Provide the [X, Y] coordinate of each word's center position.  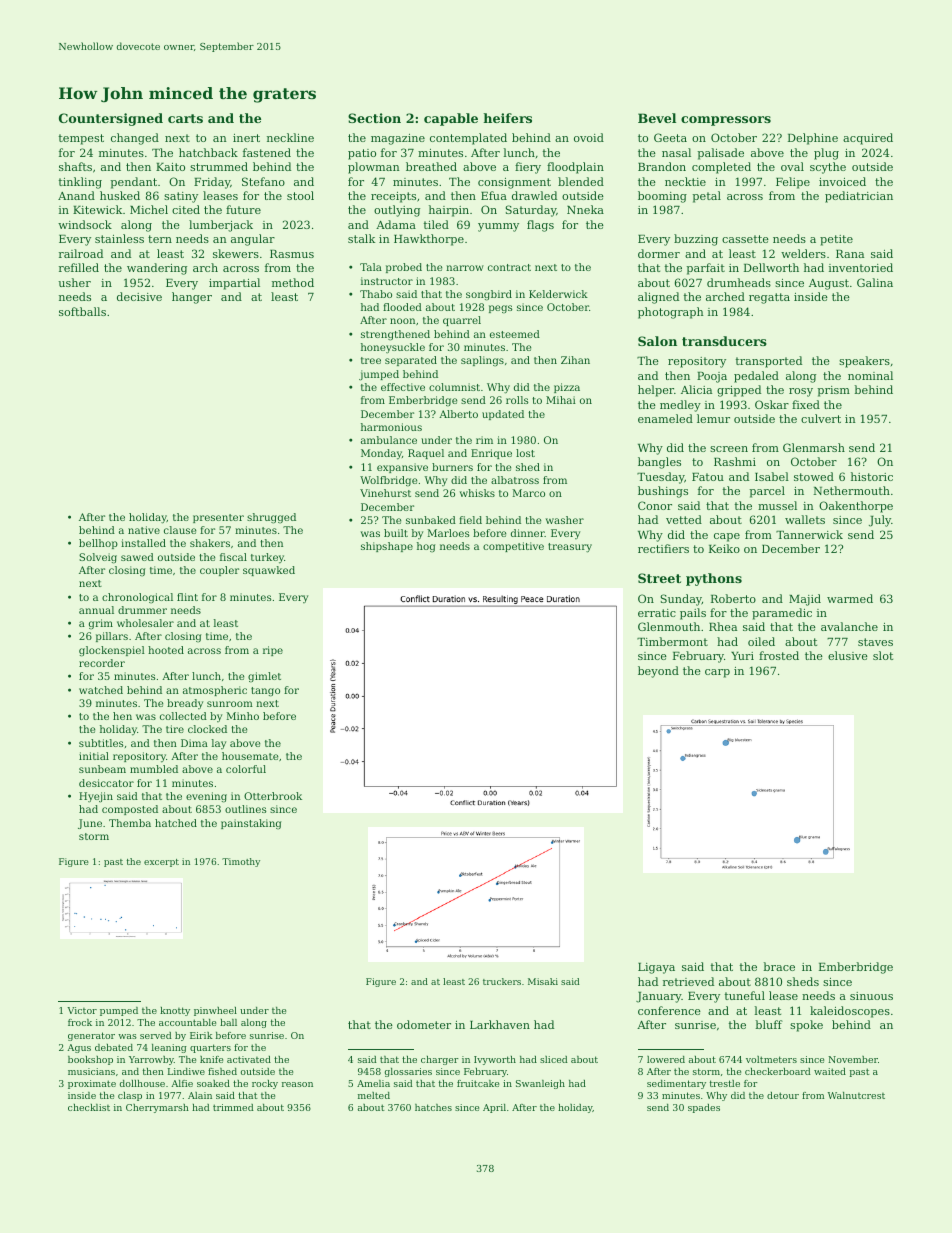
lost [525, 453]
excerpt [161, 863]
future [243, 209]
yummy [498, 227]
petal [707, 197]
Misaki [543, 981]
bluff [769, 1024]
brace [779, 966]
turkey [267, 558]
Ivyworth [495, 1060]
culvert [821, 418]
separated [411, 361]
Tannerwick [809, 534]
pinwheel [215, 1011]
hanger [192, 298]
